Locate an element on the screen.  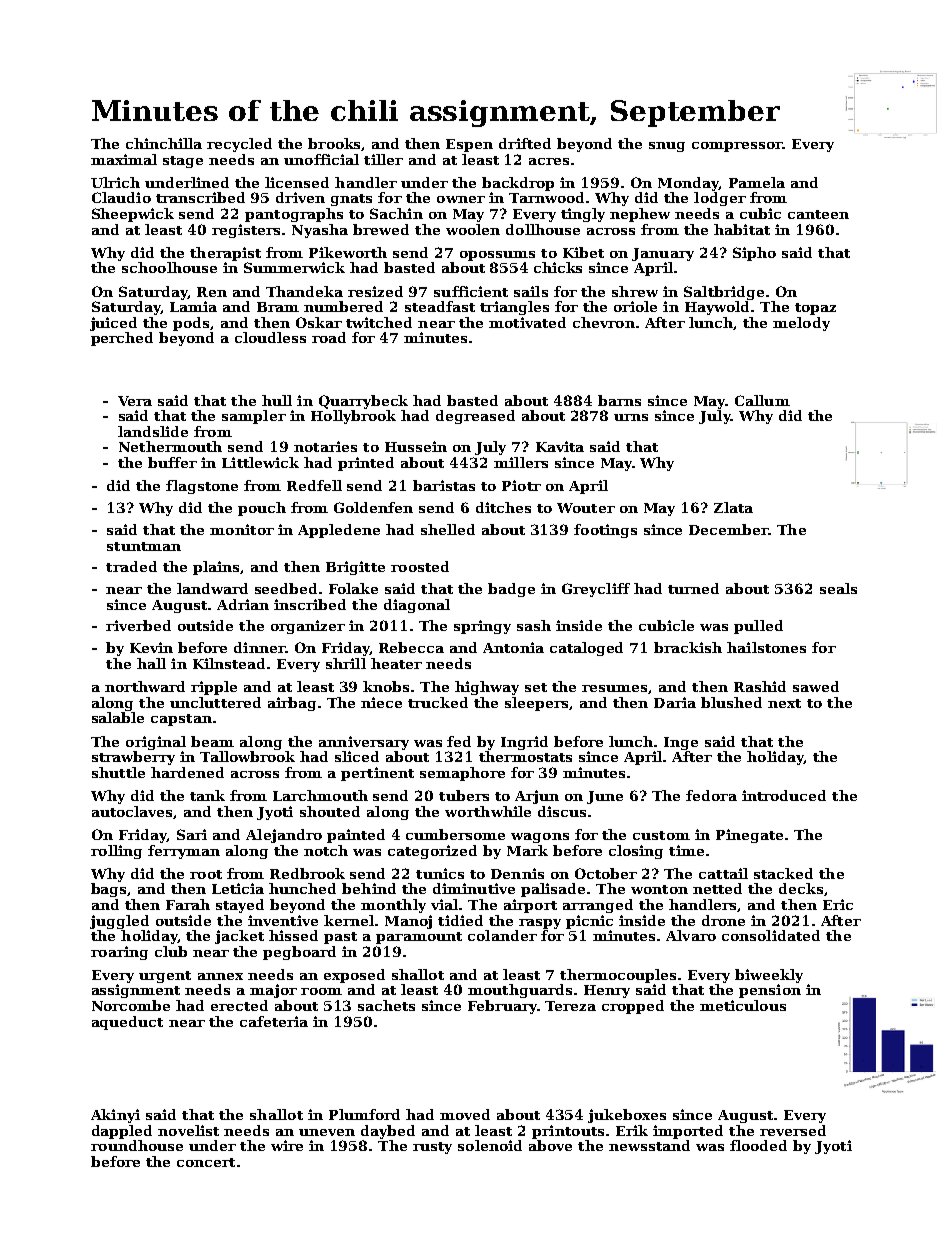
seals is located at coordinates (838, 588).
